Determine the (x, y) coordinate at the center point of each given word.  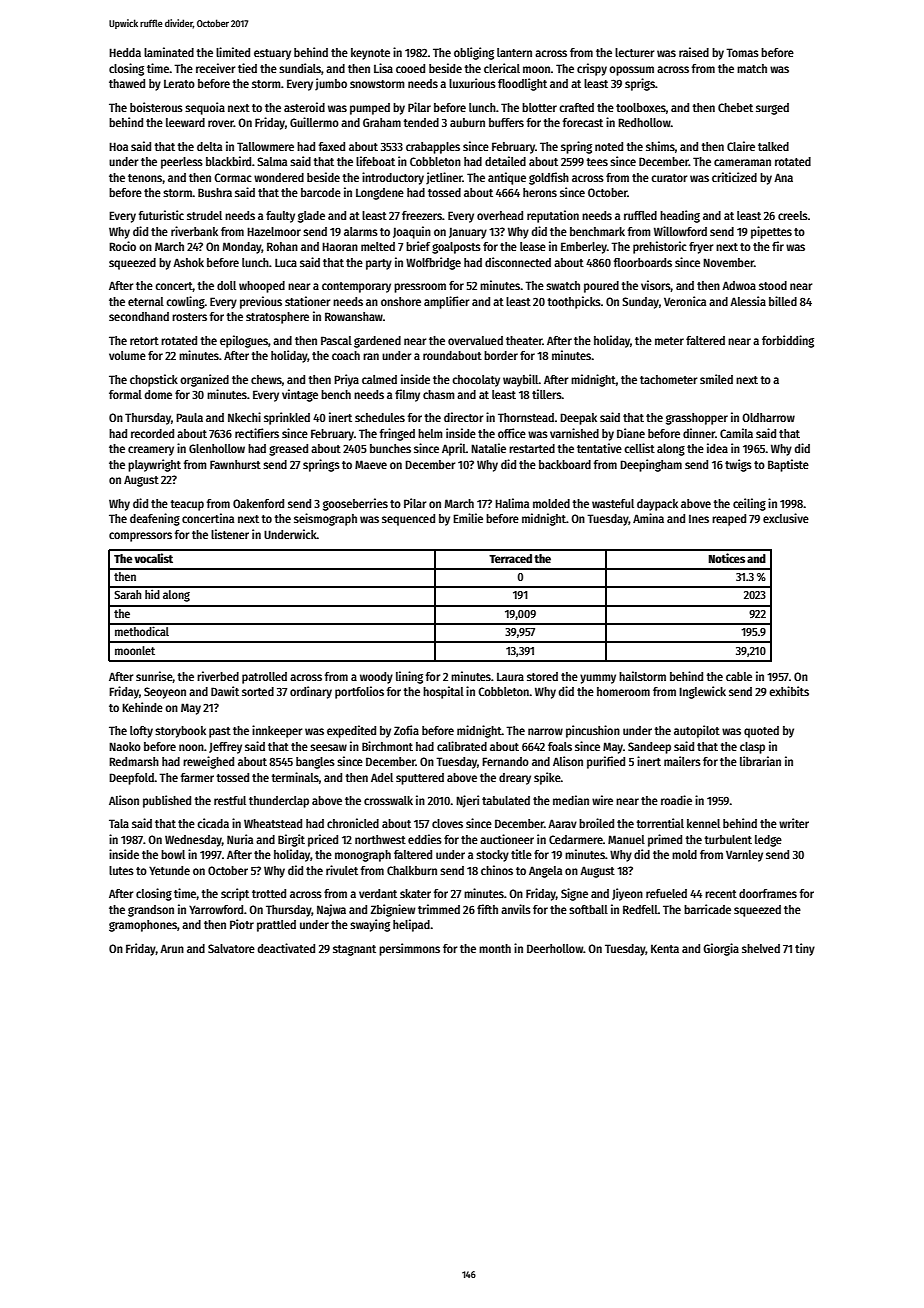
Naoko (125, 746)
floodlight (522, 84)
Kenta (665, 948)
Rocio (122, 246)
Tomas (742, 52)
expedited (351, 731)
